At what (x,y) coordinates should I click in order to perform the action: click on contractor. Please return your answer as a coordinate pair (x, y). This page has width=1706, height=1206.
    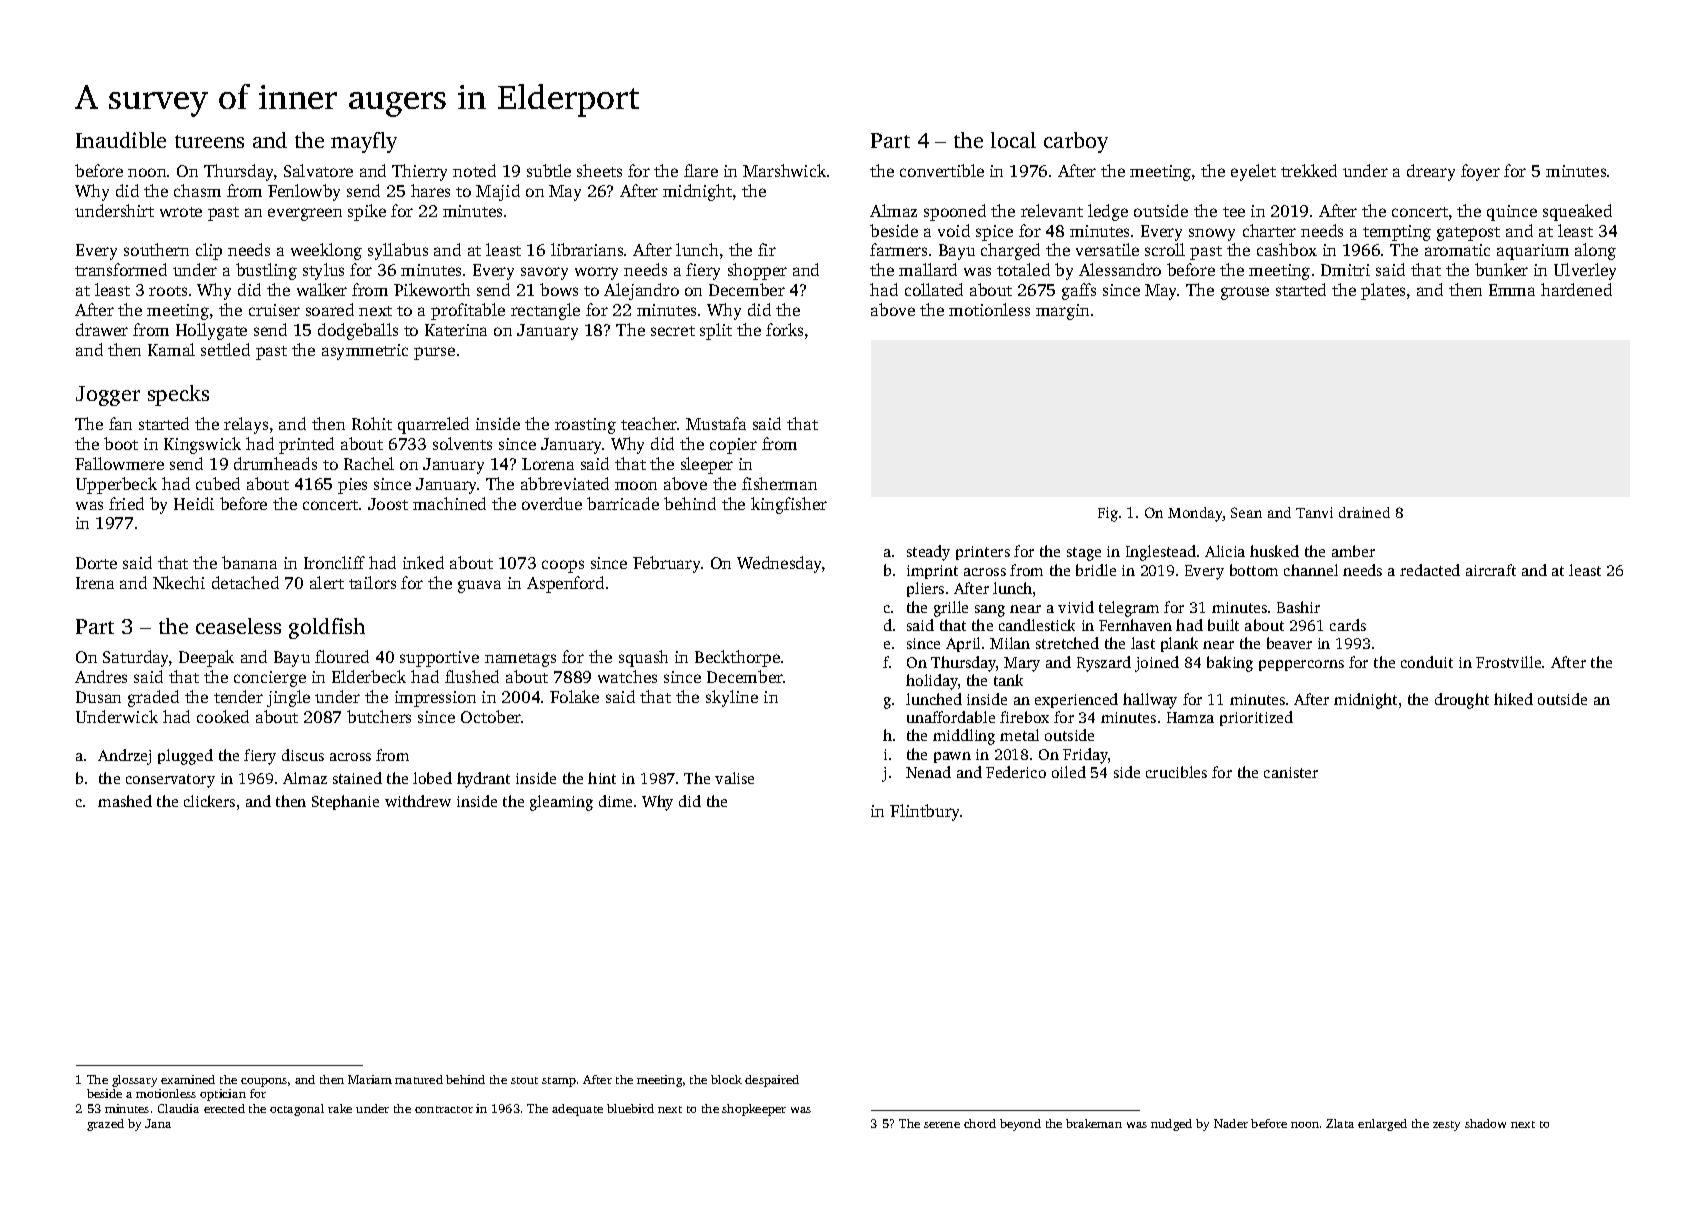
    Looking at the image, I should click on (444, 1109).
